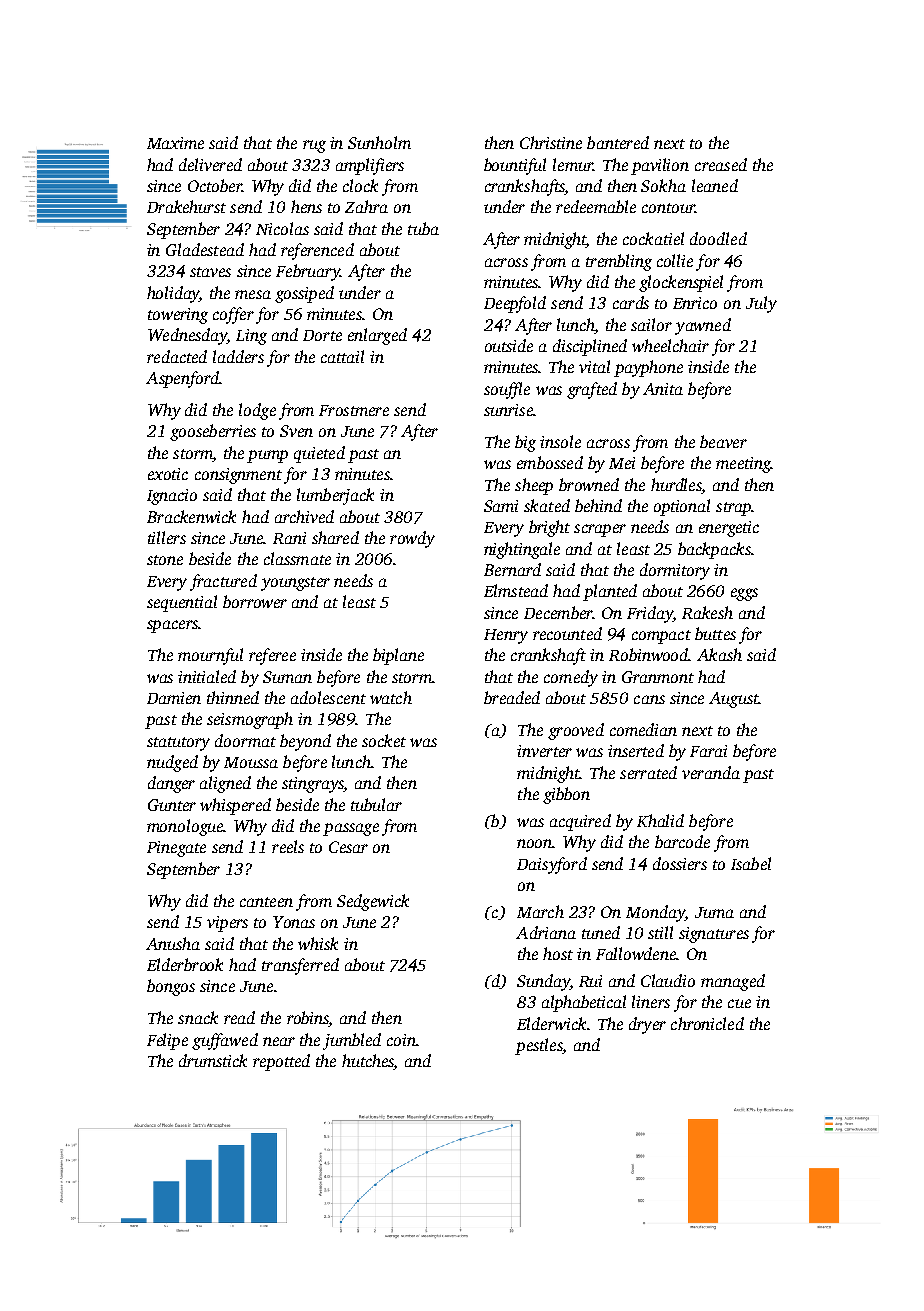 Image resolution: width=924 pixels, height=1311 pixels. What do you see at coordinates (744, 594) in the screenshot?
I see `eggs` at bounding box center [744, 594].
